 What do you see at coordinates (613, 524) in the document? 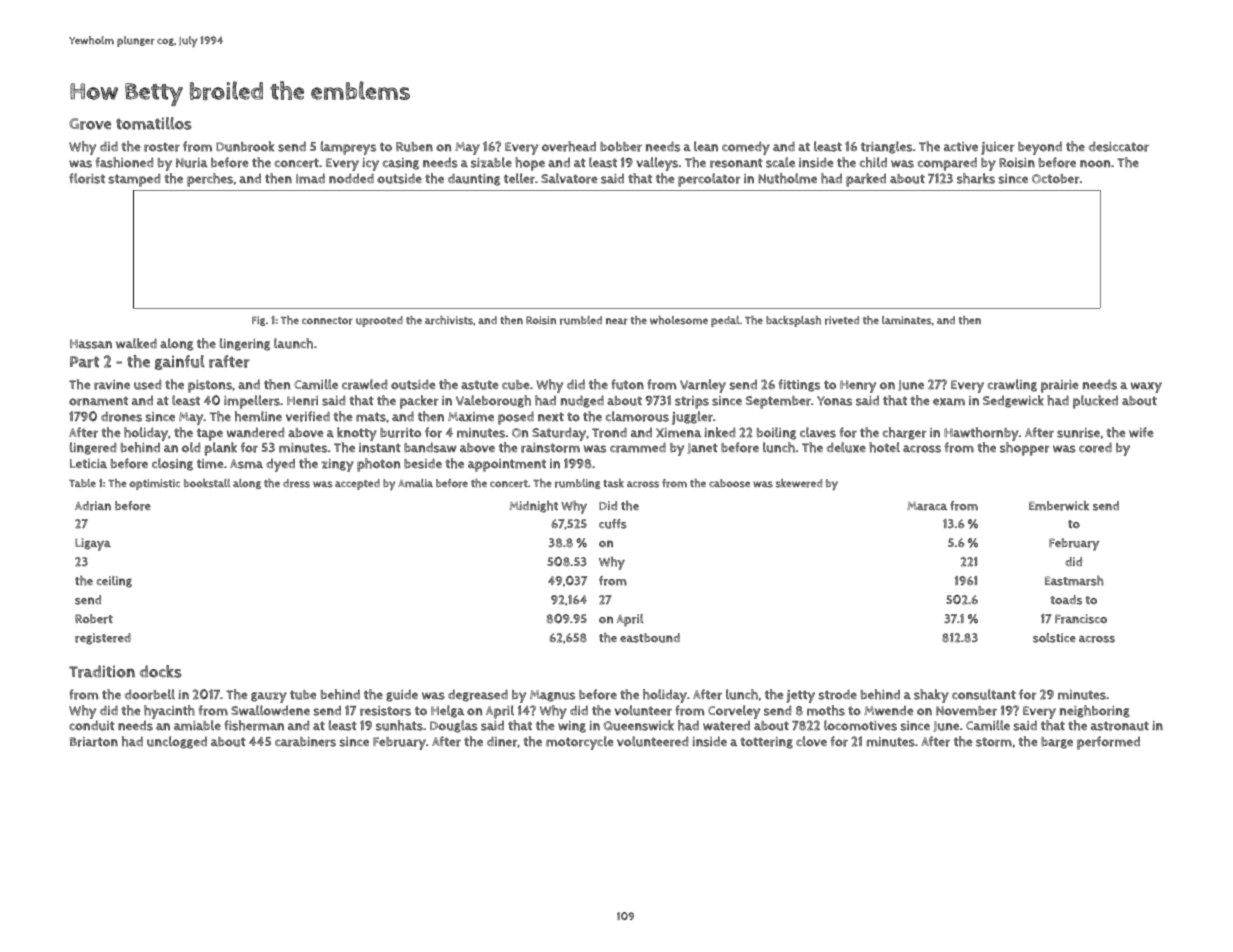
I see `cuffs` at bounding box center [613, 524].
